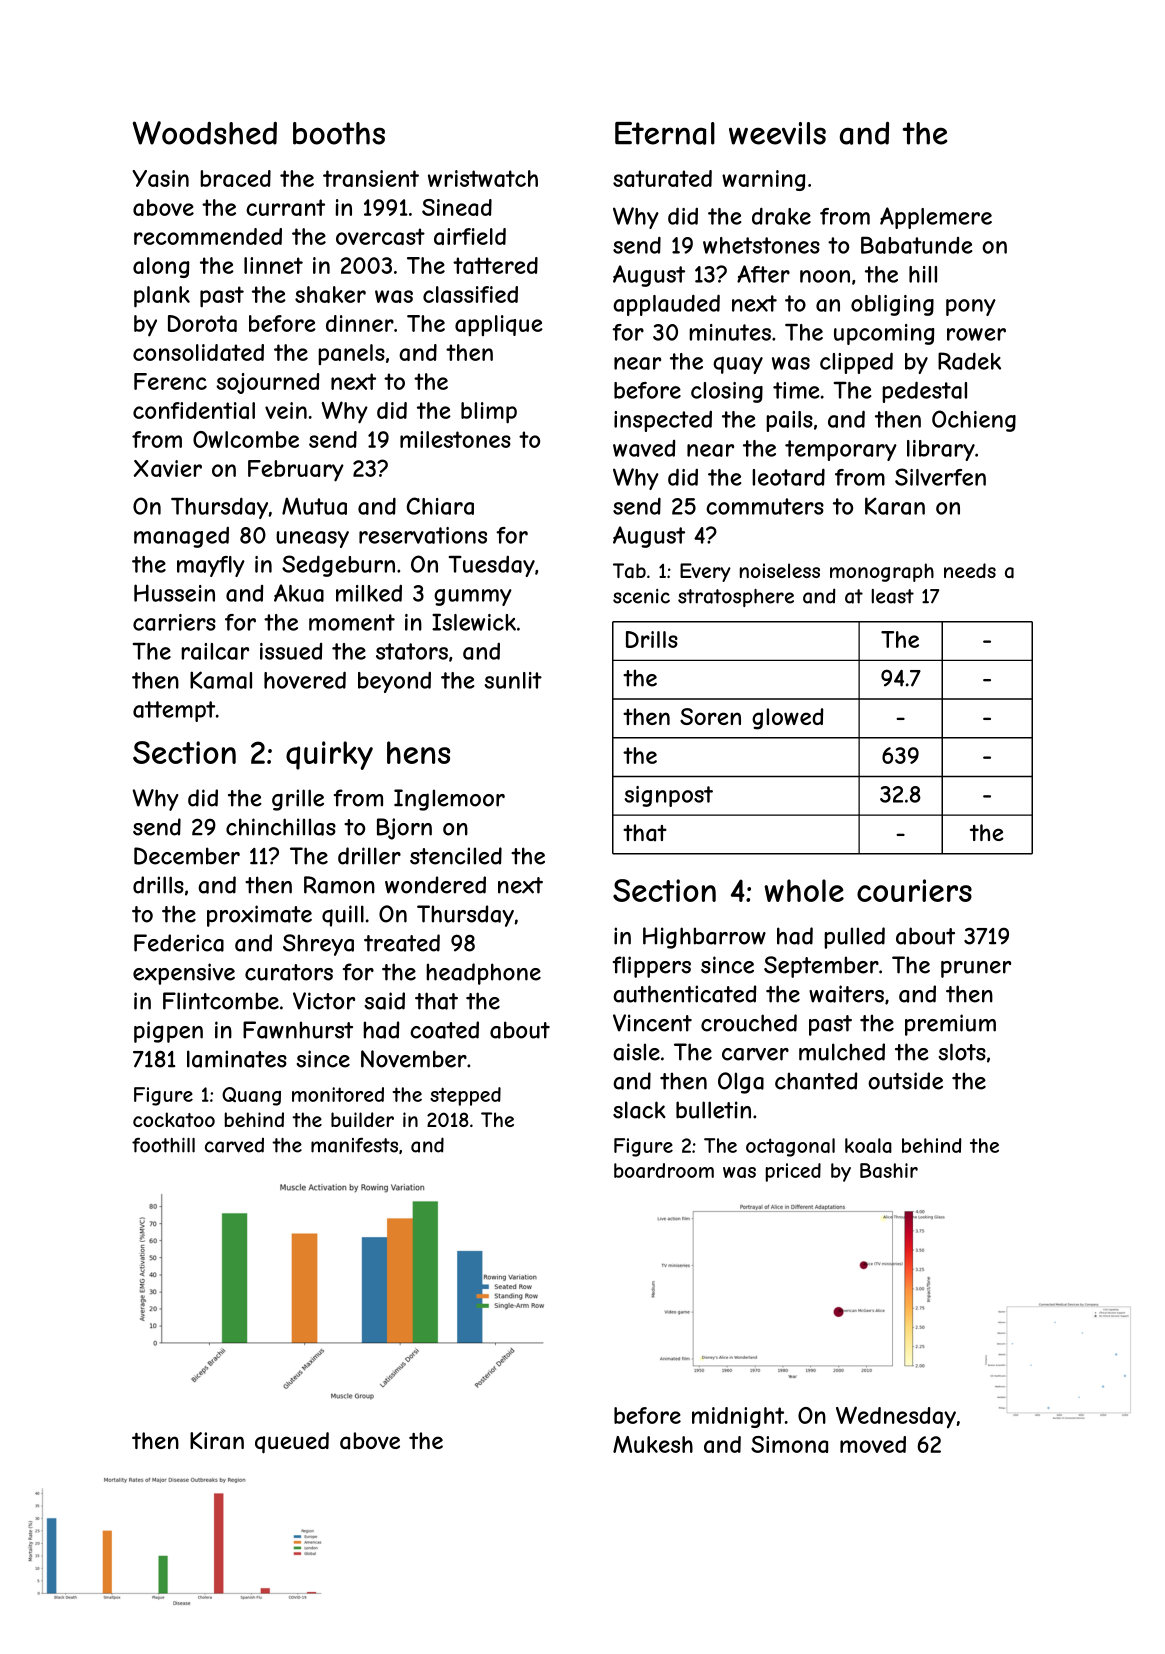  Describe the element at coordinates (259, 916) in the page. I see `proximate` at that location.
